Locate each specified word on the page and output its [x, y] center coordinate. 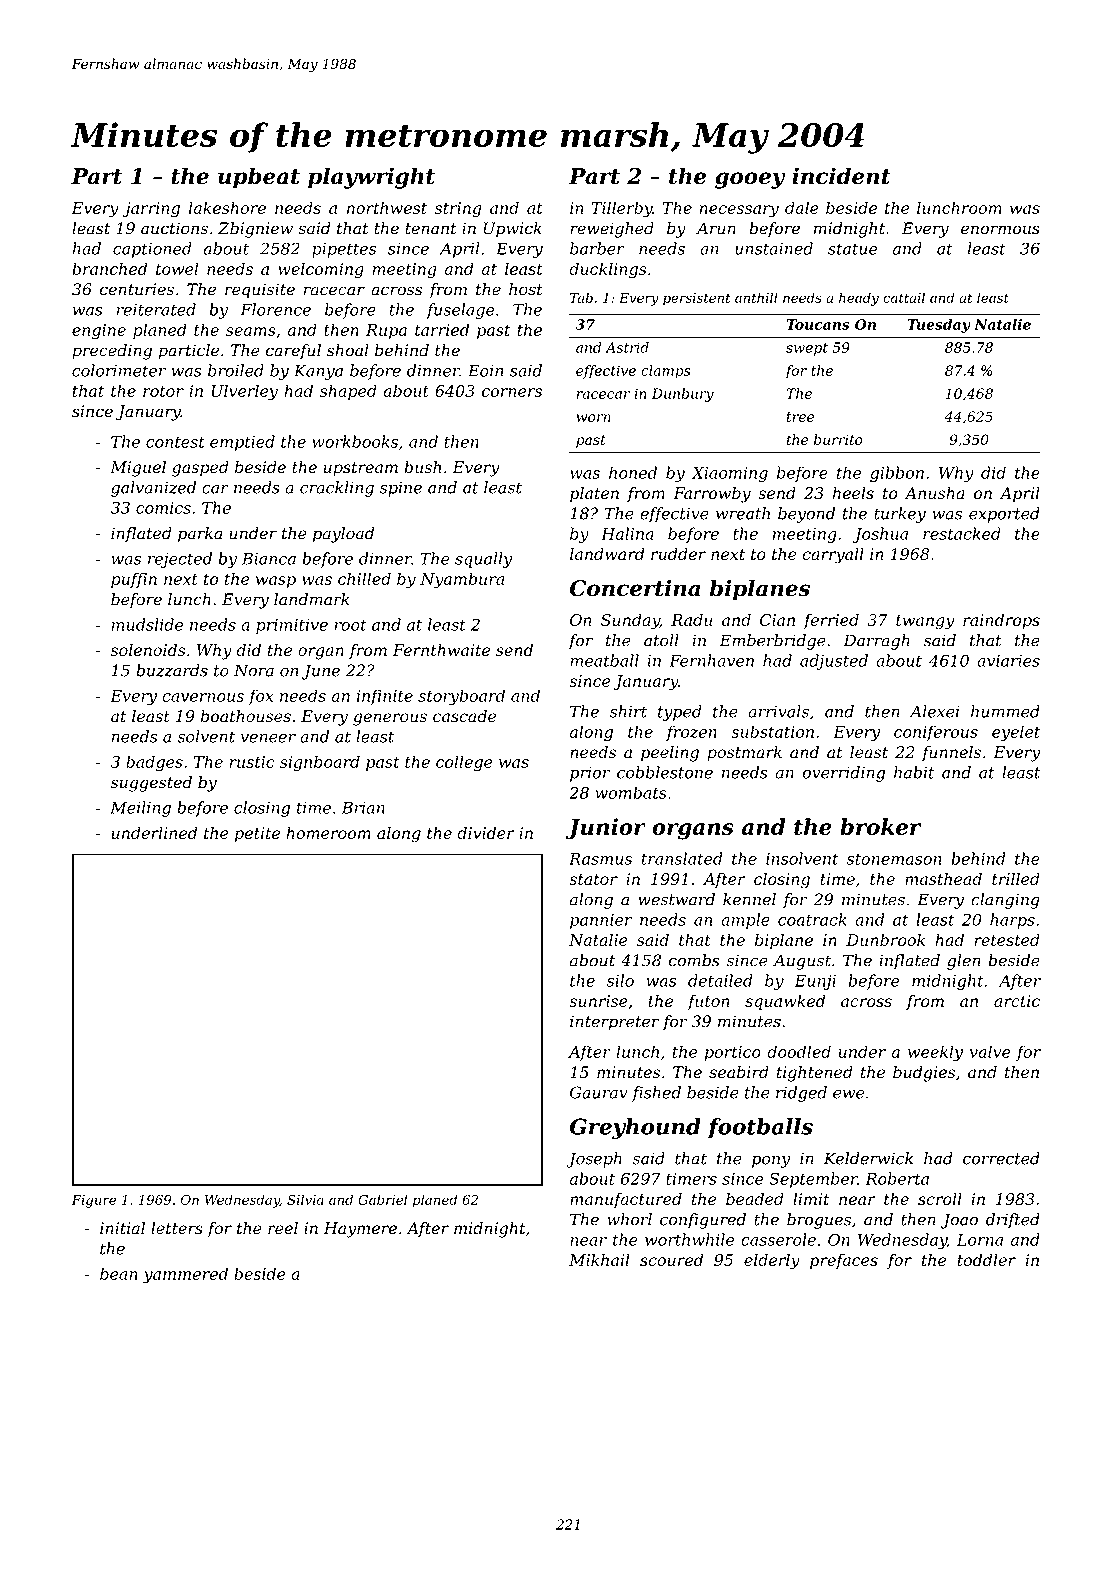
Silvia [305, 1199]
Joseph [594, 1160]
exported [1004, 515]
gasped [200, 469]
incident [841, 175]
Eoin [485, 370]
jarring [151, 210]
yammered [185, 1275]
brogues [819, 1221]
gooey [750, 180]
